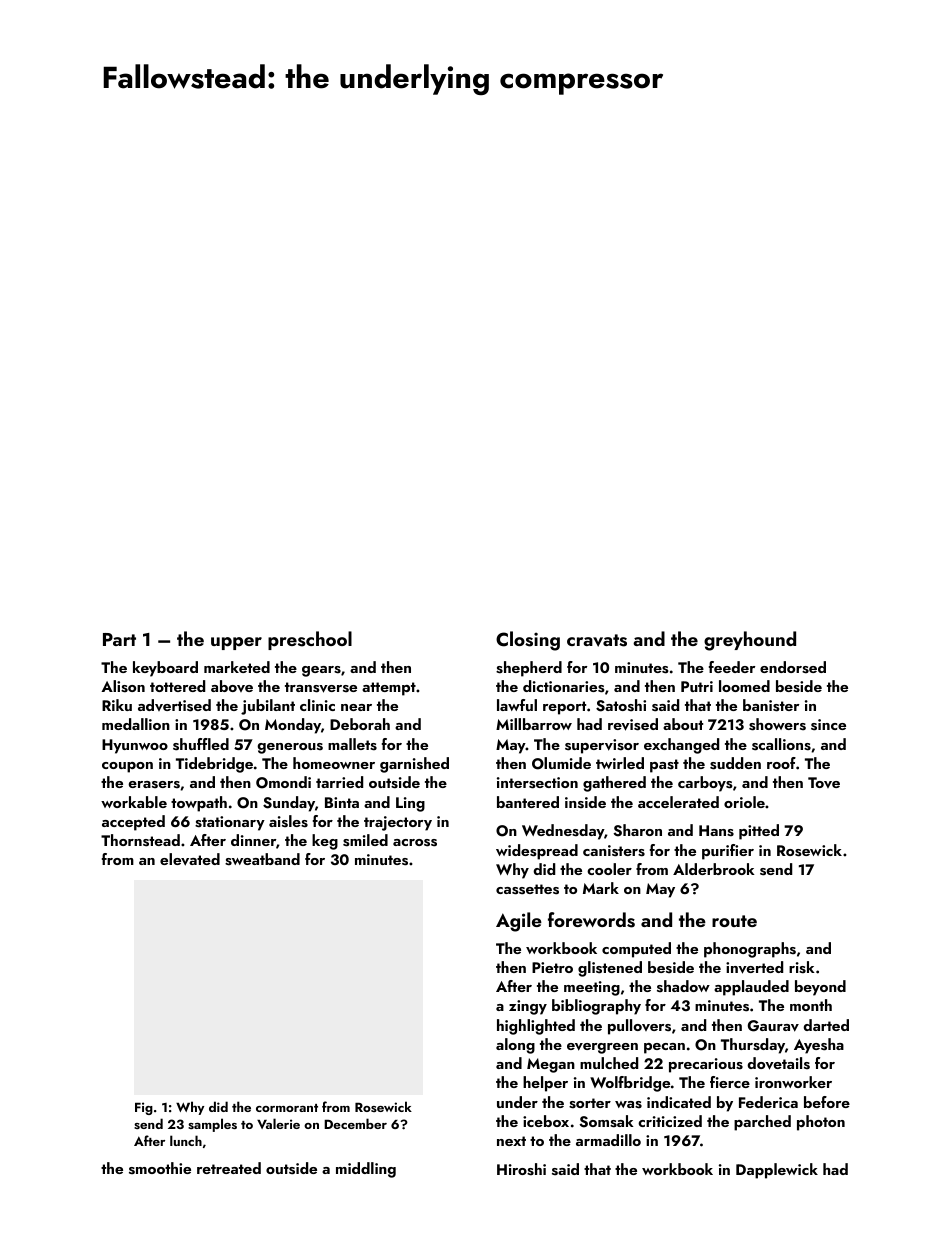 The height and width of the screenshot is (1233, 952). What do you see at coordinates (636, 950) in the screenshot?
I see `computed` at bounding box center [636, 950].
